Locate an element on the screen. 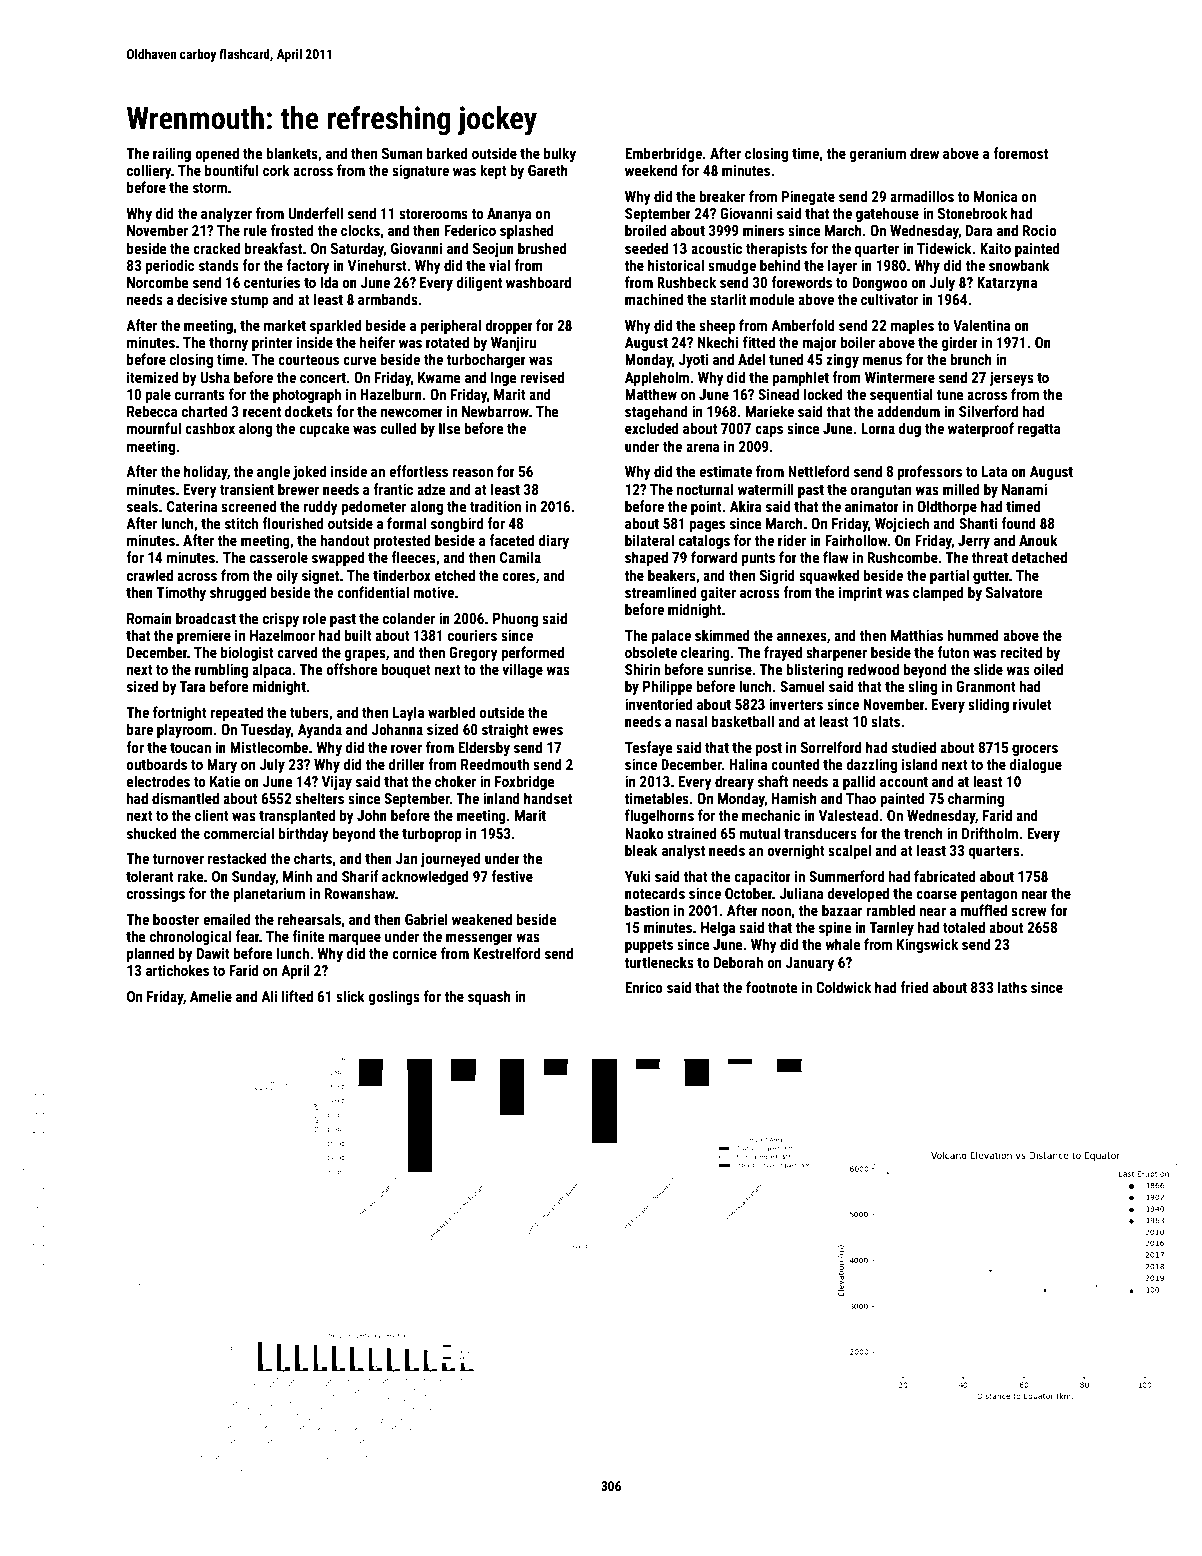 Image resolution: width=1202 pixels, height=1556 pixels. Monica is located at coordinates (996, 196).
